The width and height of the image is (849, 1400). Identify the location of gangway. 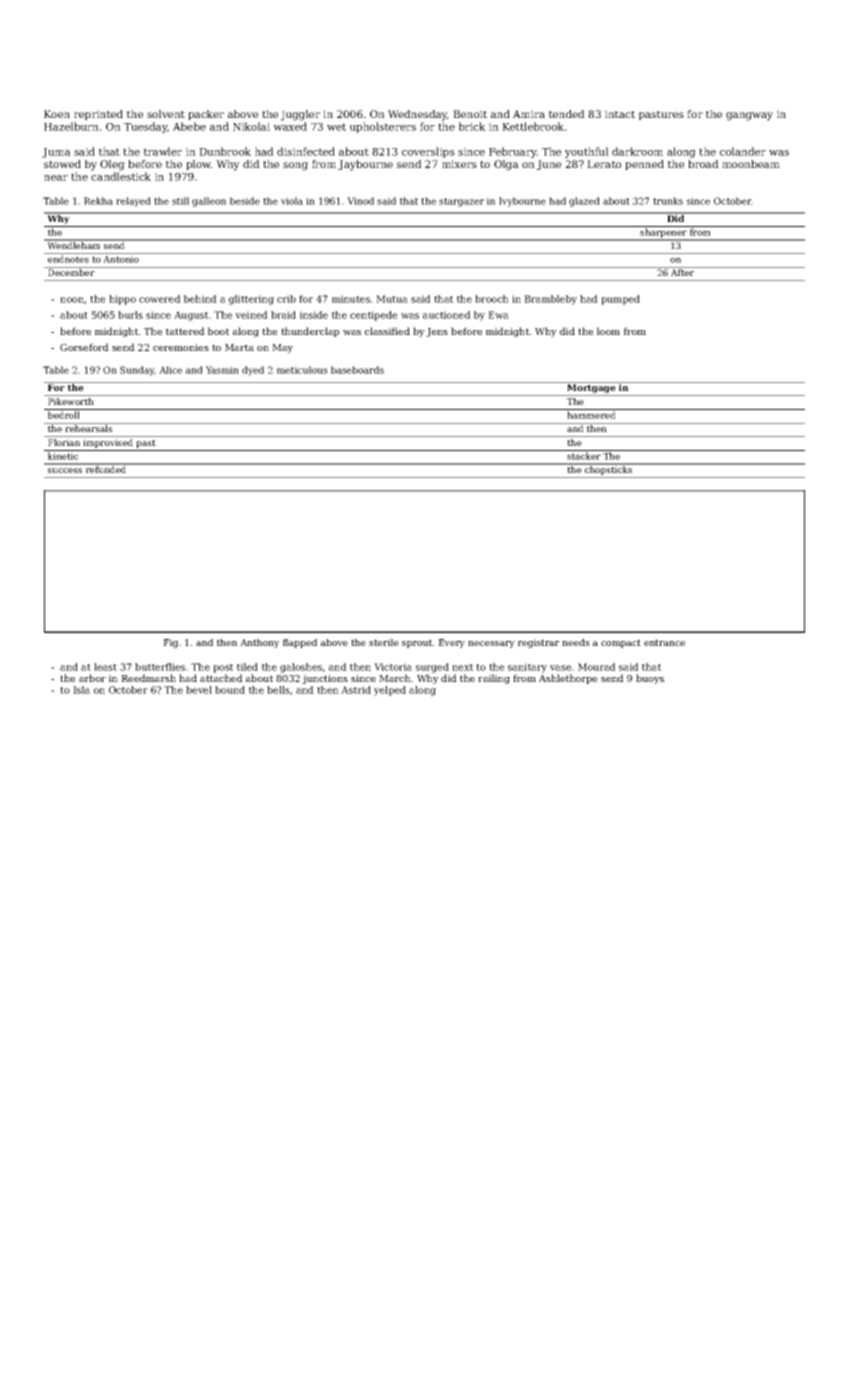
(749, 116).
